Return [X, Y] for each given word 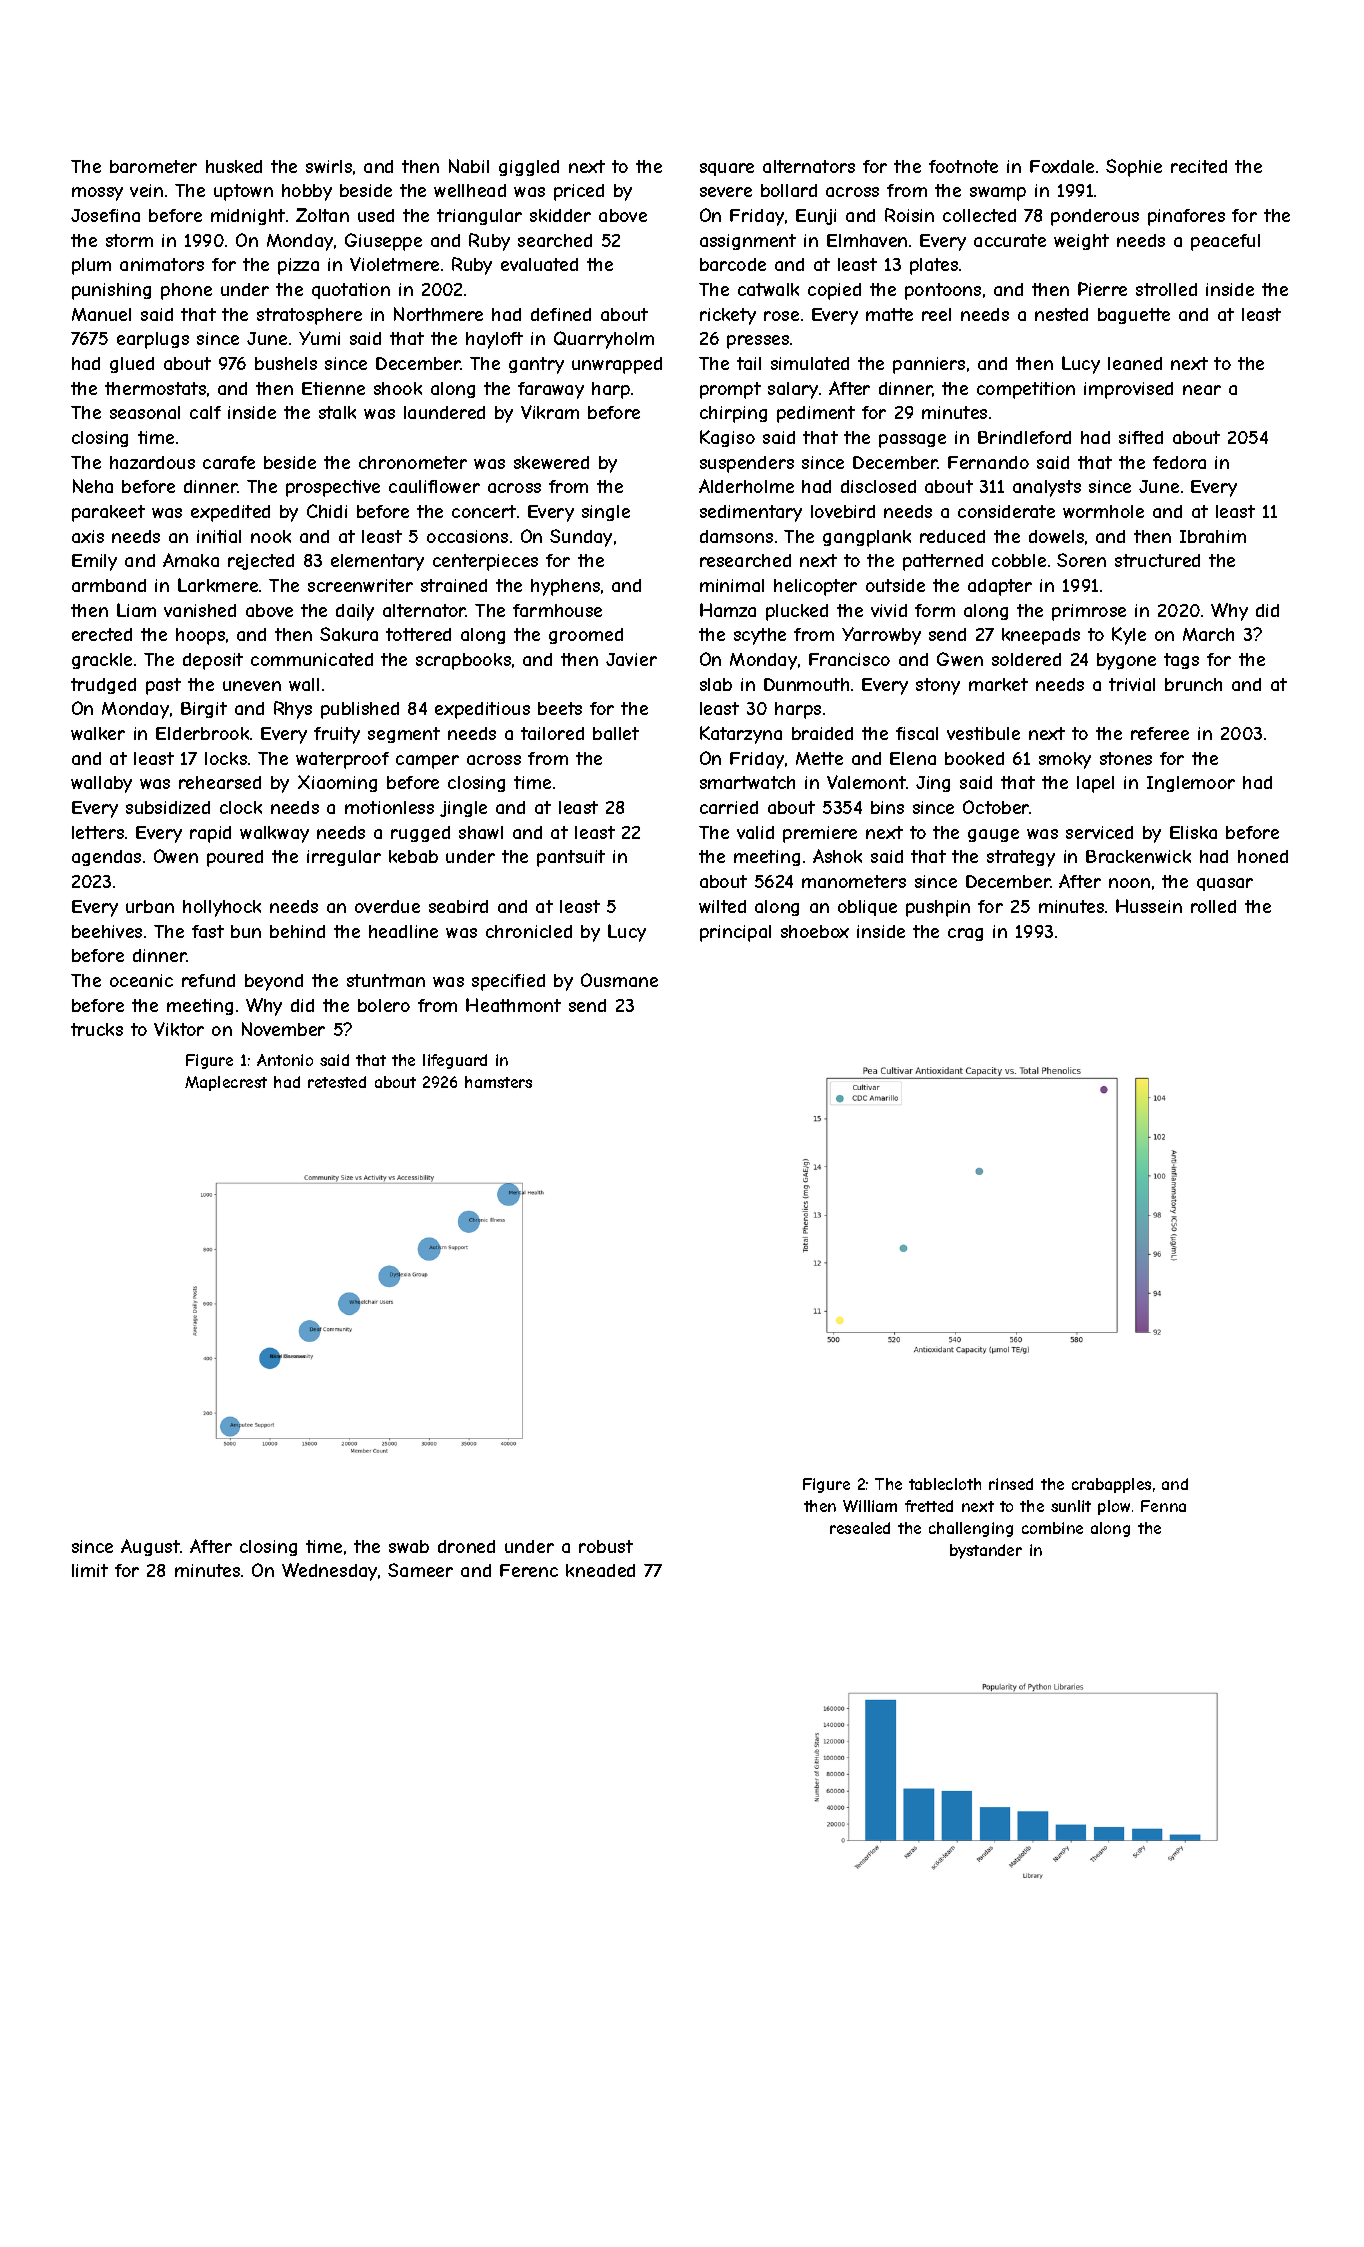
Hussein [1149, 906]
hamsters [498, 1082]
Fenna [1163, 1506]
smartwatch [747, 782]
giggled [529, 168]
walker [98, 733]
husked [234, 166]
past [163, 686]
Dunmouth [806, 684]
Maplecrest [226, 1083]
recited [1199, 166]
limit [90, 1570]
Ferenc [529, 1570]
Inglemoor [1191, 784]
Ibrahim [1213, 536]
